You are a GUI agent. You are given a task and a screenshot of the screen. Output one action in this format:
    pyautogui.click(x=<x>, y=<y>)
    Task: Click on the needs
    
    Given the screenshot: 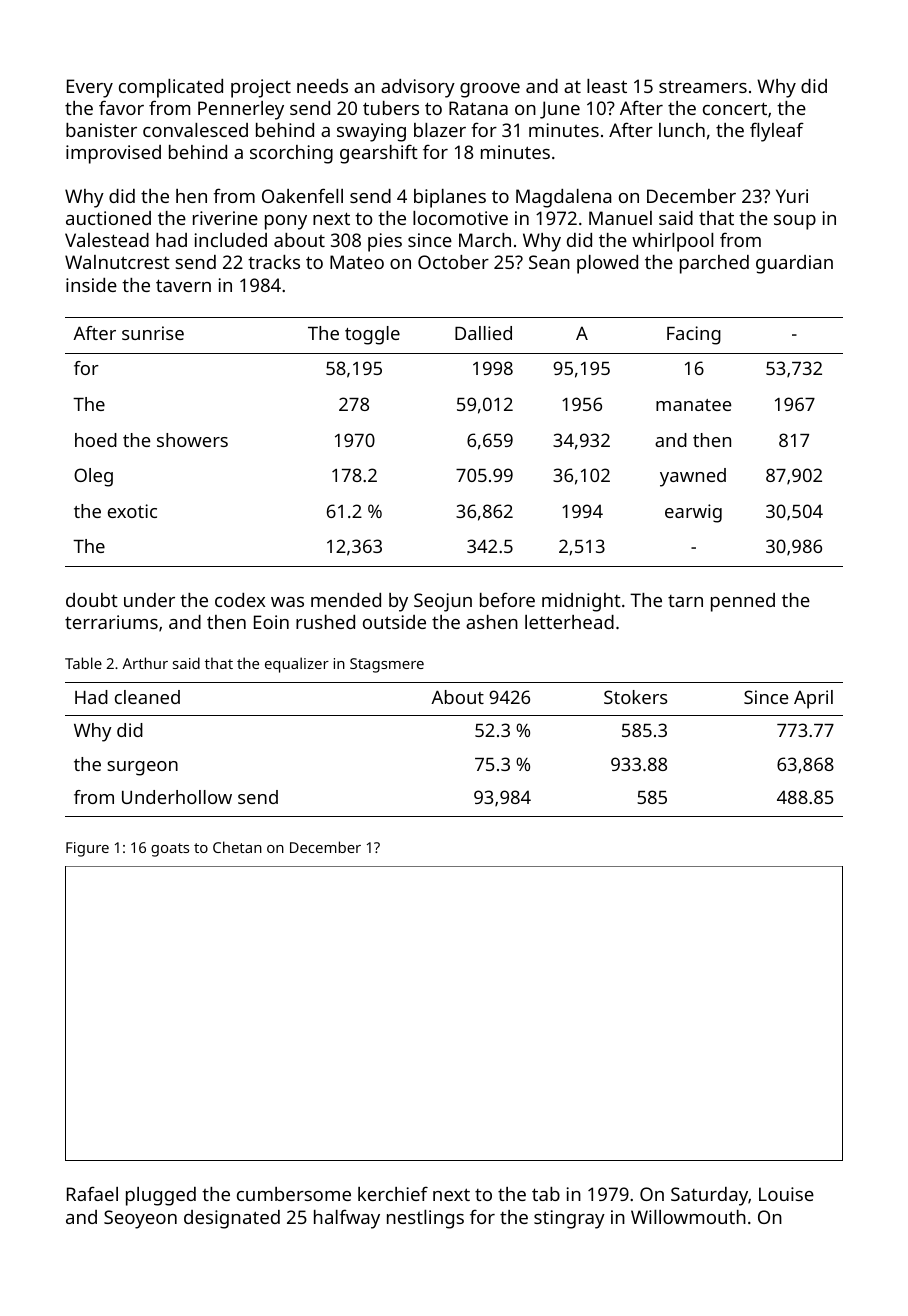 What is the action you would take?
    pyautogui.click(x=322, y=86)
